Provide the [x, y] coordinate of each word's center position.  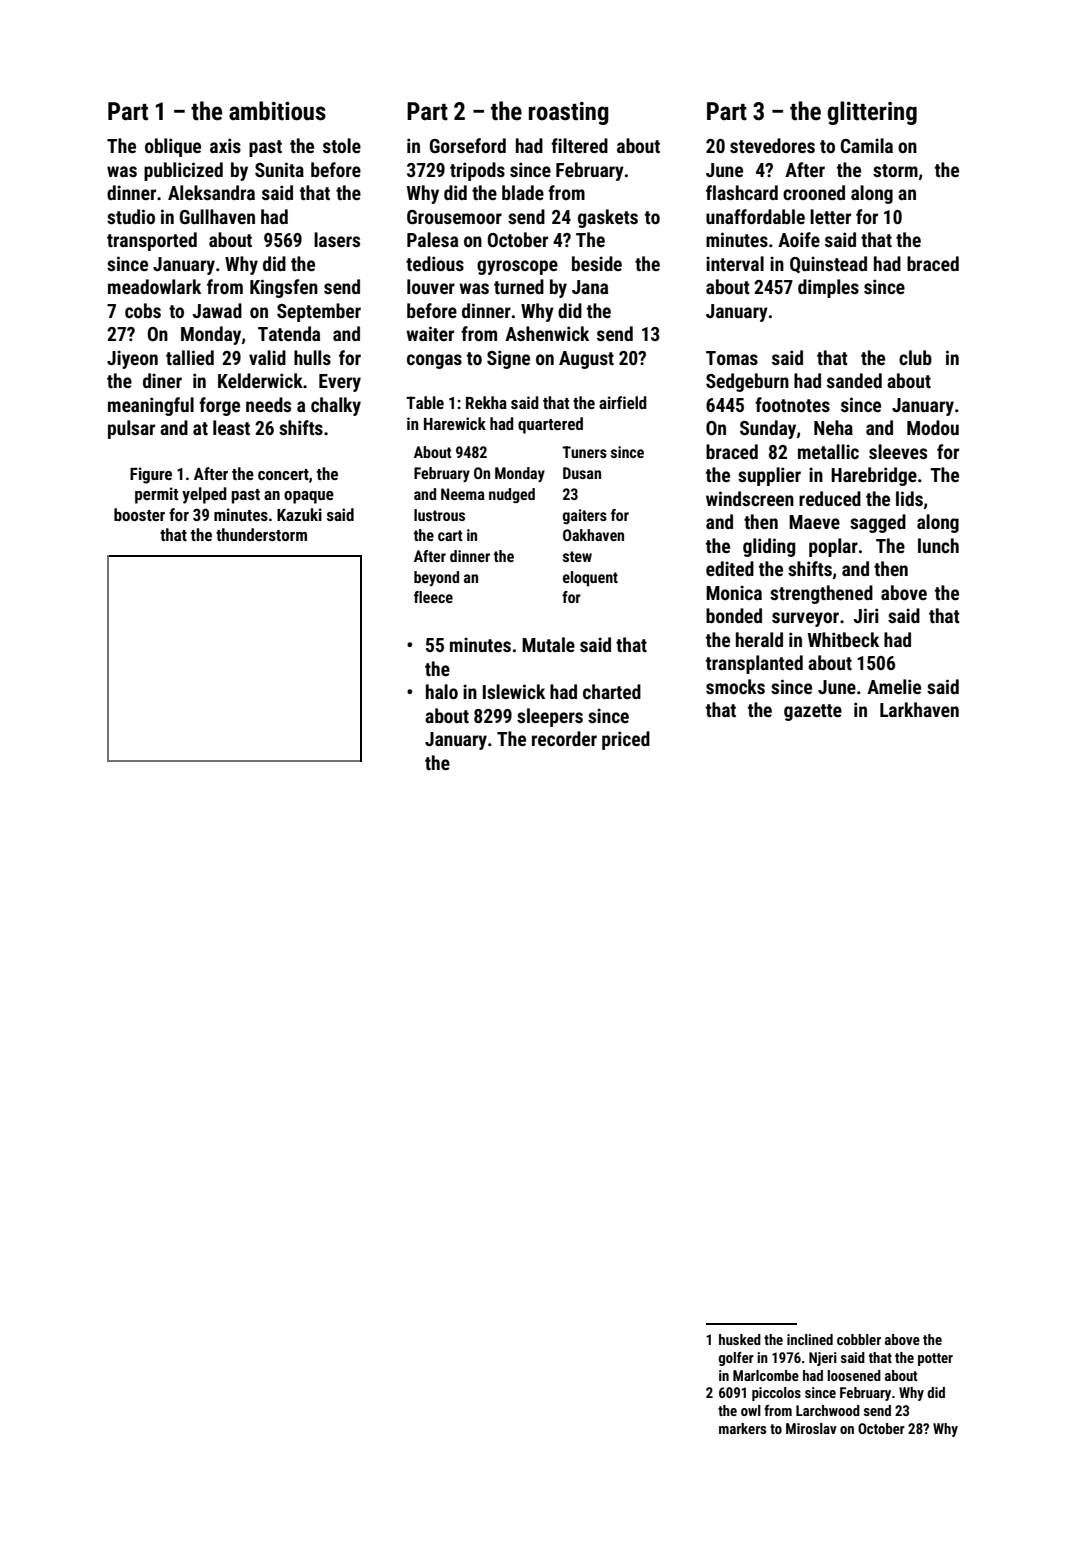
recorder [564, 738]
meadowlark [154, 286]
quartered [550, 425]
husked [740, 1339]
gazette [813, 712]
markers [742, 1428]
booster [139, 514]
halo [442, 691]
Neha [833, 427]
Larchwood [828, 1410]
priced [626, 740]
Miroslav [811, 1428]
